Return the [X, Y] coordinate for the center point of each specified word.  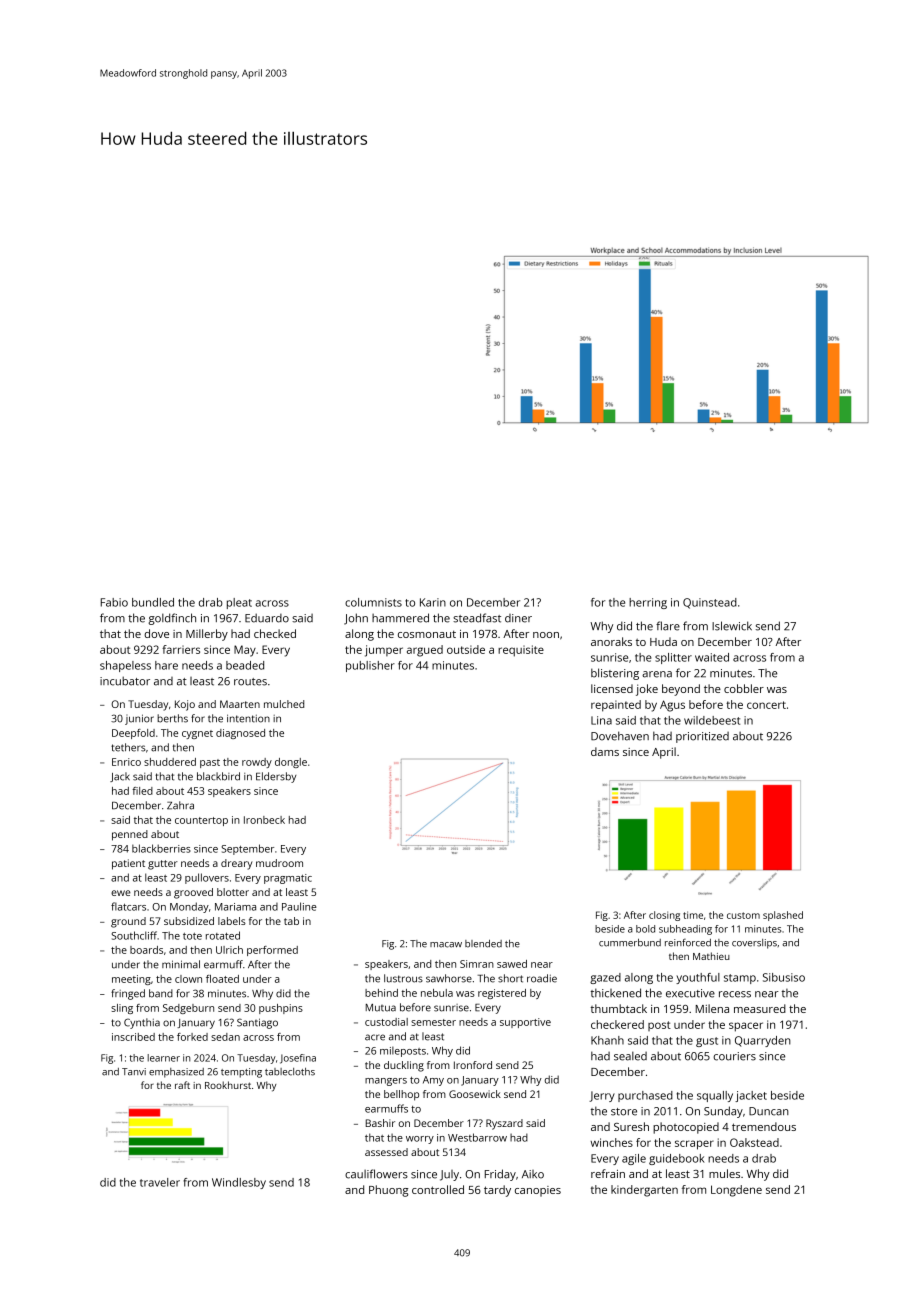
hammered [400, 618]
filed [142, 791]
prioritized [702, 737]
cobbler [744, 688]
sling [122, 1009]
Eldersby [276, 777]
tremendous [764, 1126]
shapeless [125, 666]
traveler [160, 1182]
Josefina [298, 1059]
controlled [438, 1189]
